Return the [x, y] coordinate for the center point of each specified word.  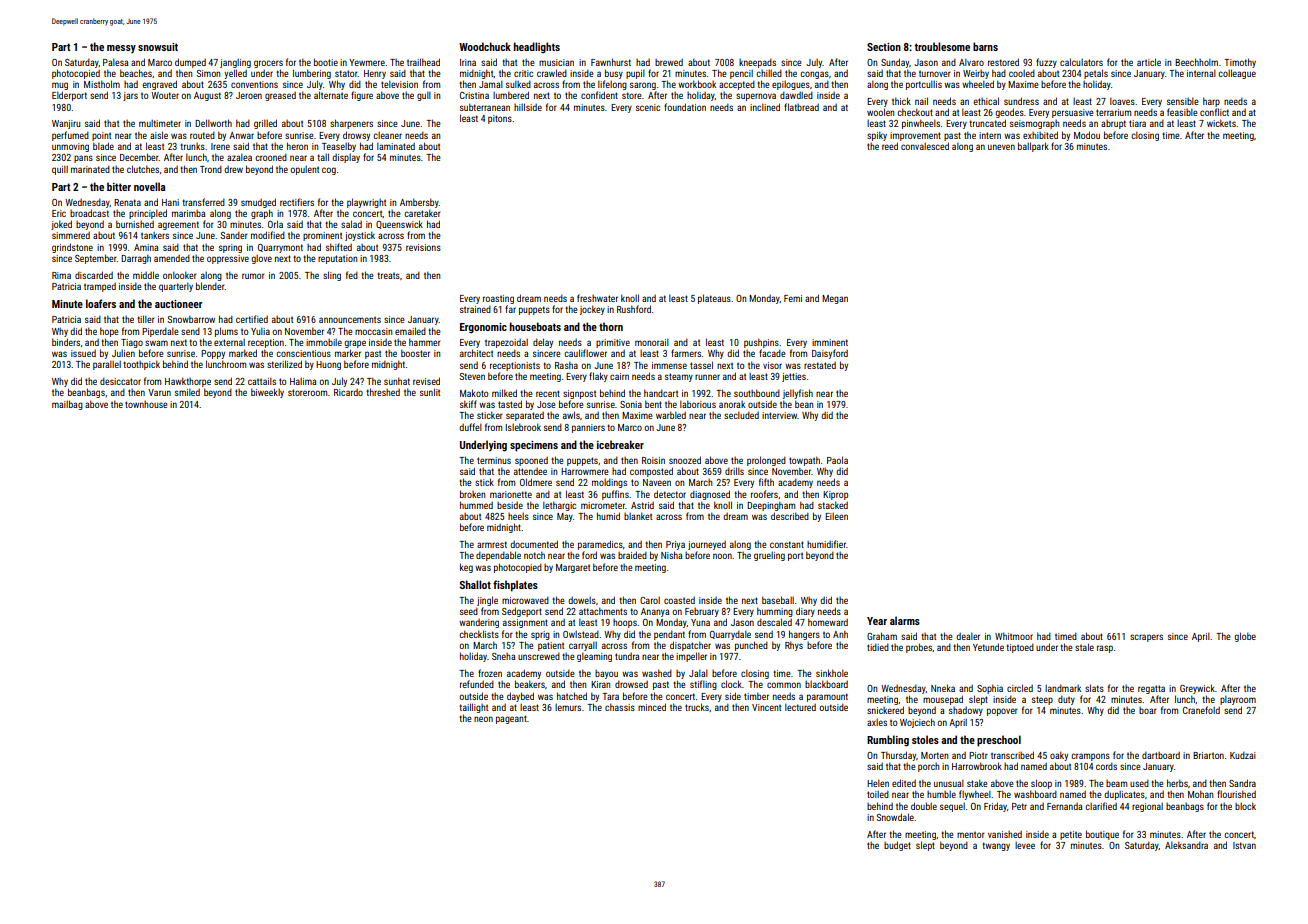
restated [820, 365]
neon [483, 719]
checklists [479, 634]
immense [669, 365]
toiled [878, 794]
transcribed [1012, 755]
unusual [949, 783]
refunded [477, 684]
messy [121, 49]
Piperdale [160, 332]
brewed [669, 62]
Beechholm [1196, 62]
